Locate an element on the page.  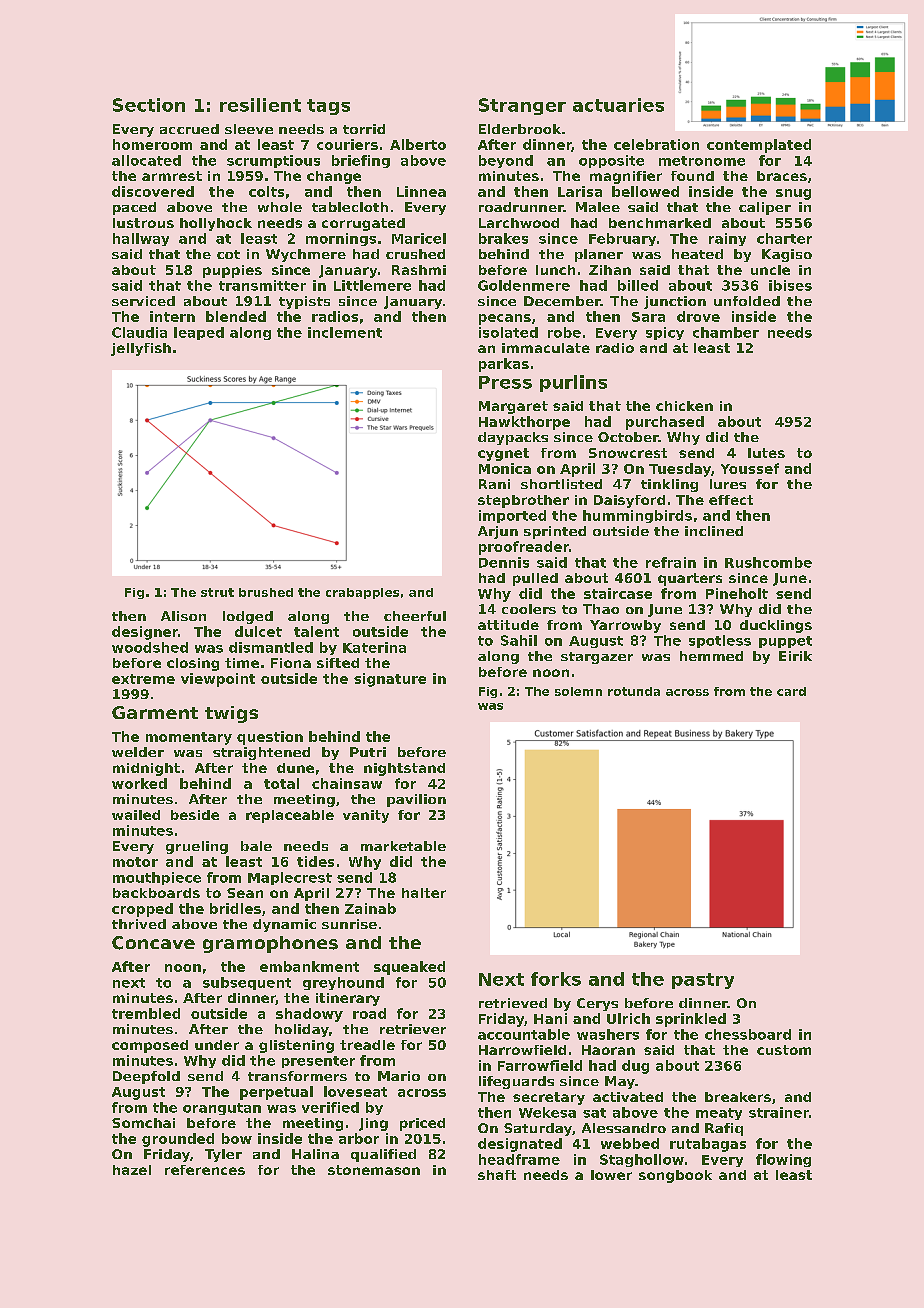
crabapples is located at coordinates (362, 593).
